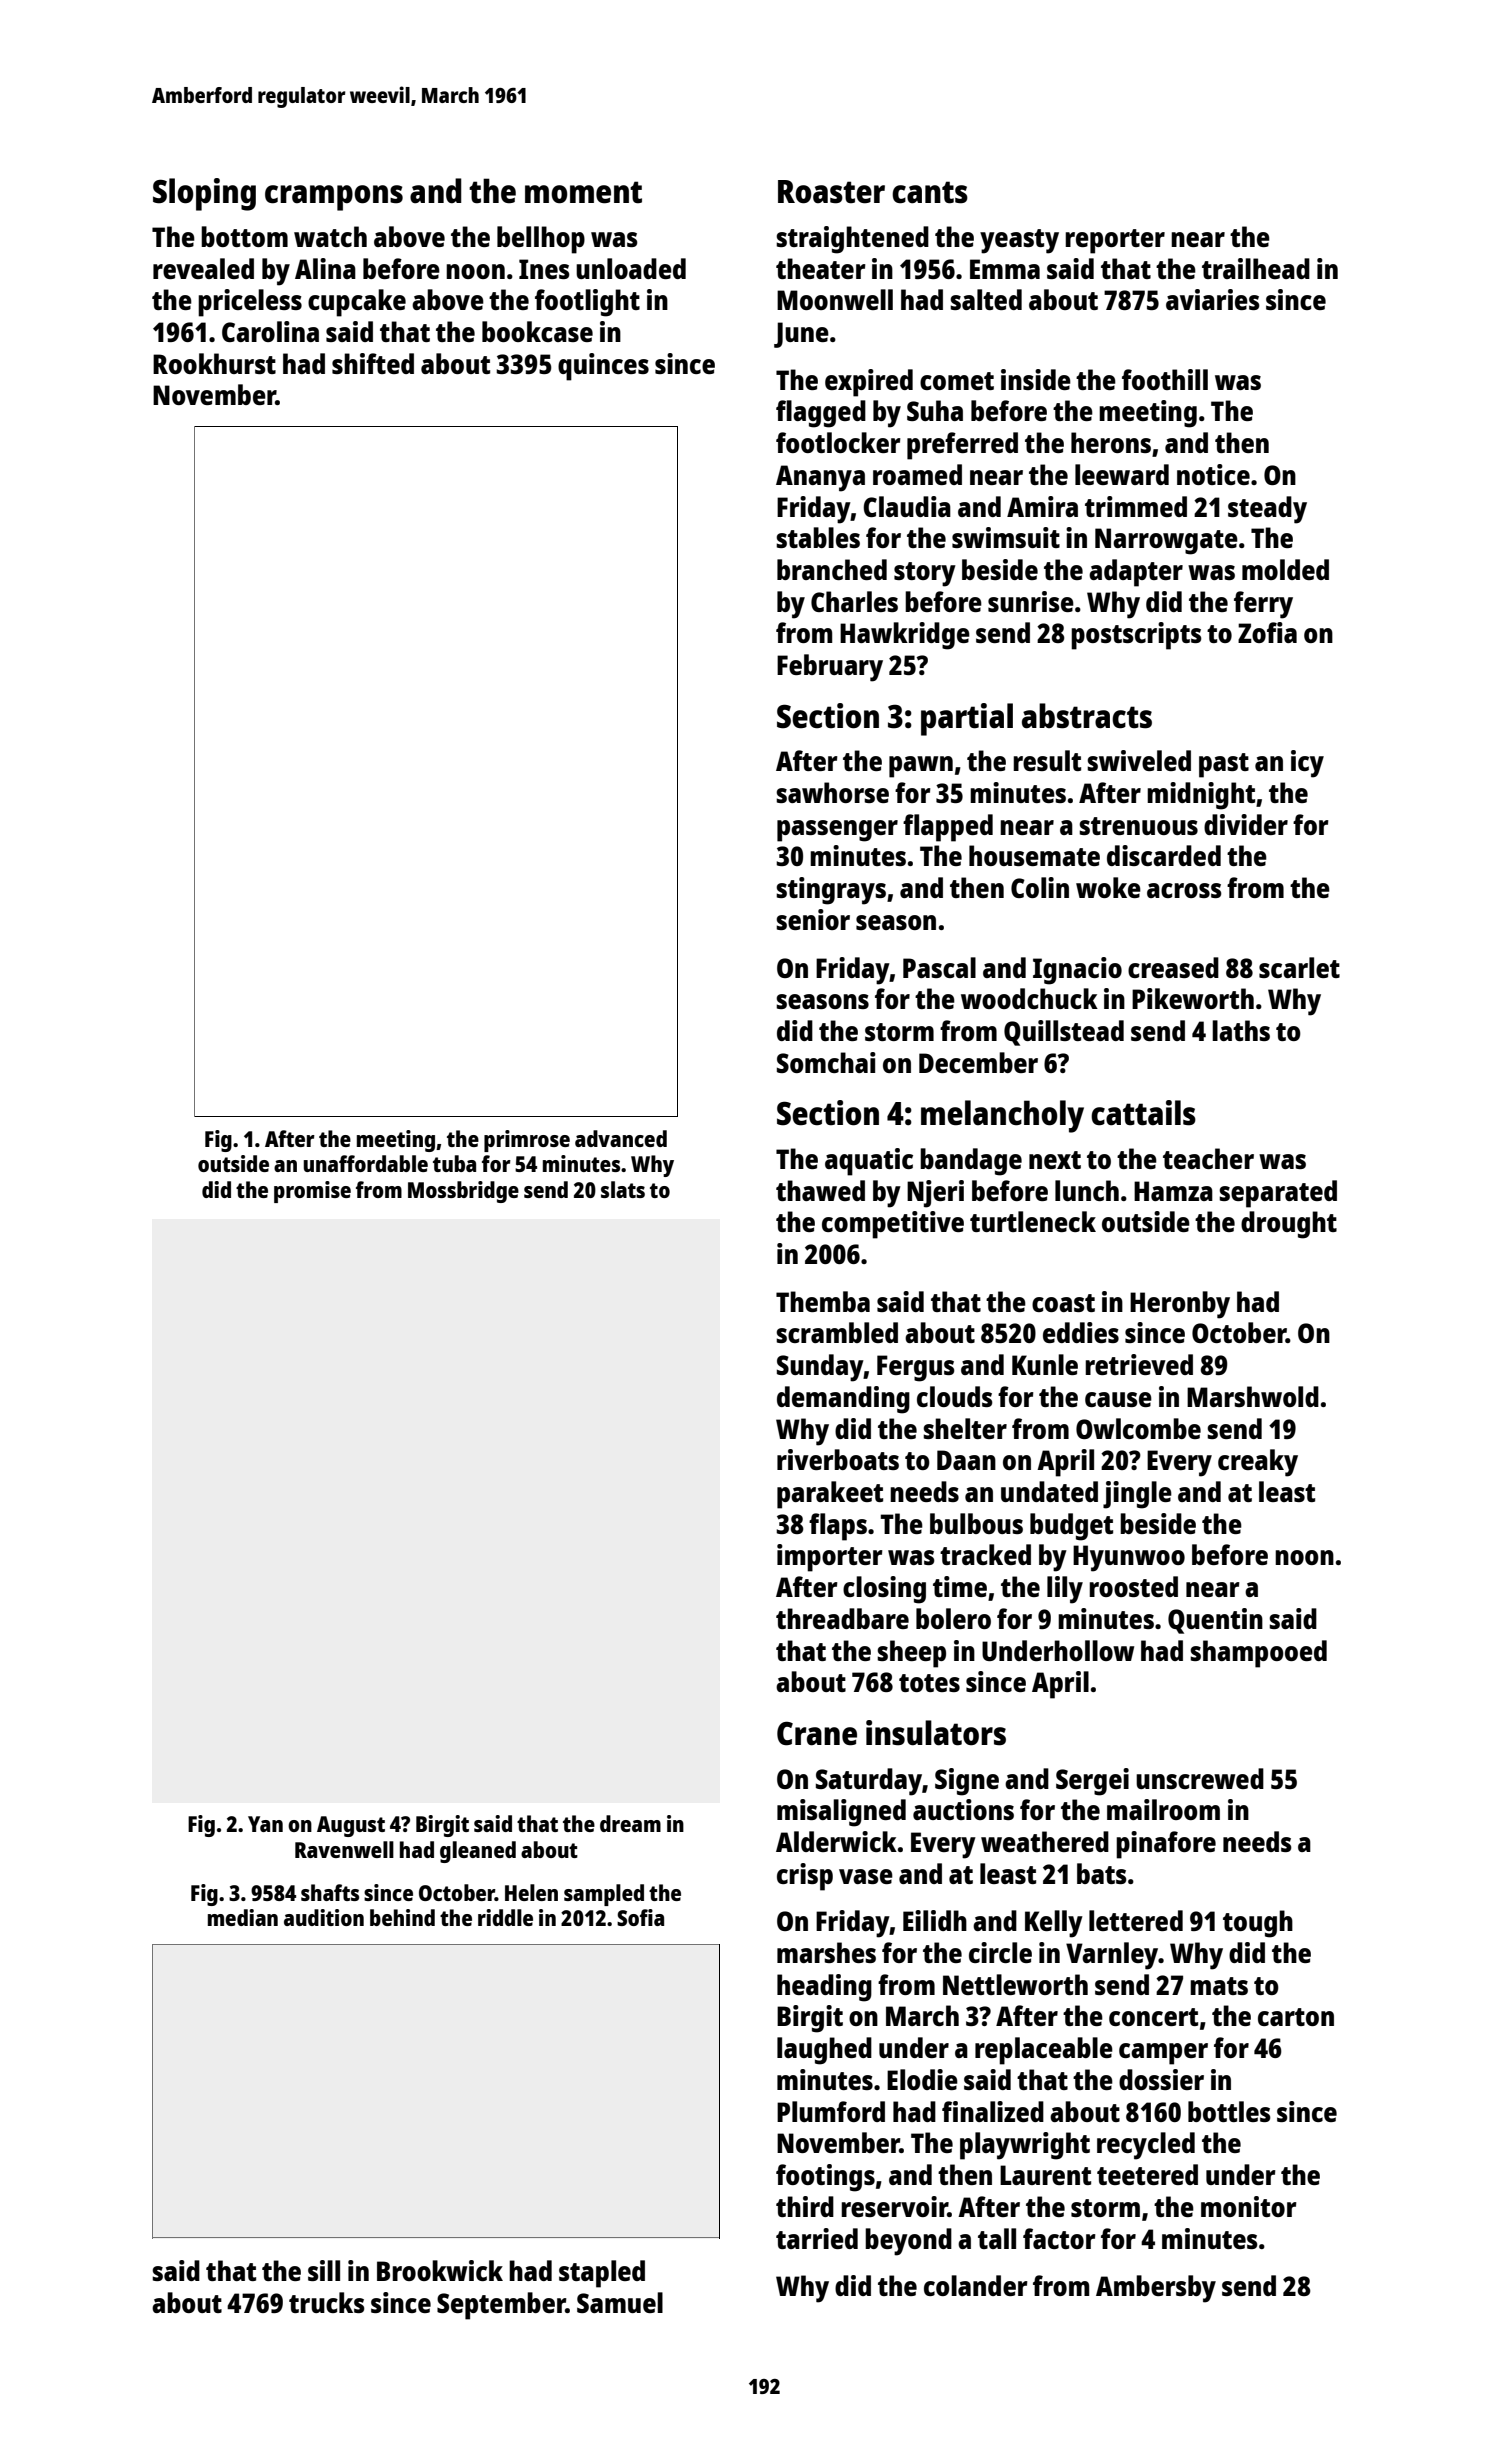 The height and width of the screenshot is (2464, 1496). I want to click on flagged, so click(821, 414).
